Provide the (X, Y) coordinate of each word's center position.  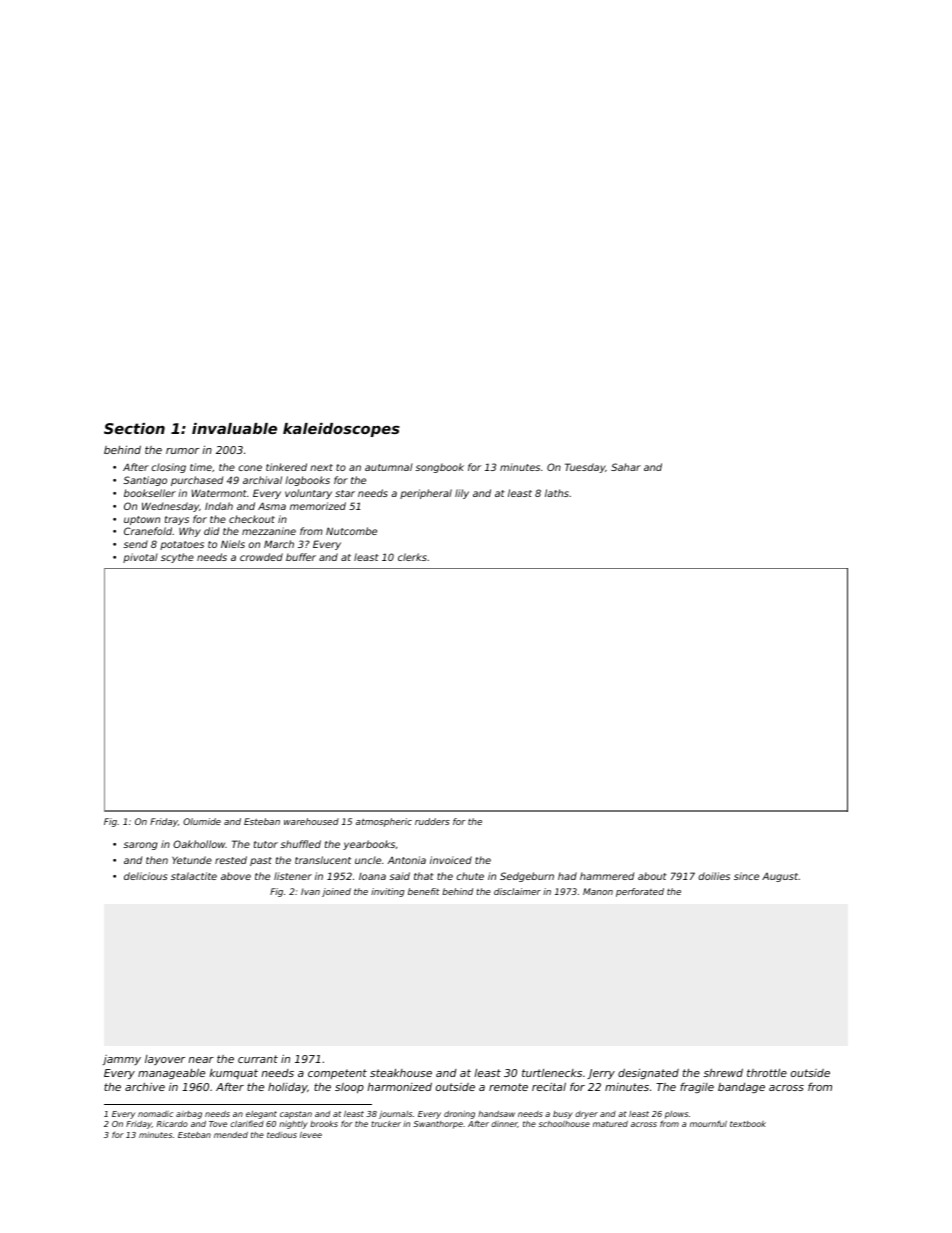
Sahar (626, 467)
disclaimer (517, 891)
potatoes (182, 545)
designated (648, 1073)
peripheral (426, 494)
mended (231, 1135)
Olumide (202, 821)
